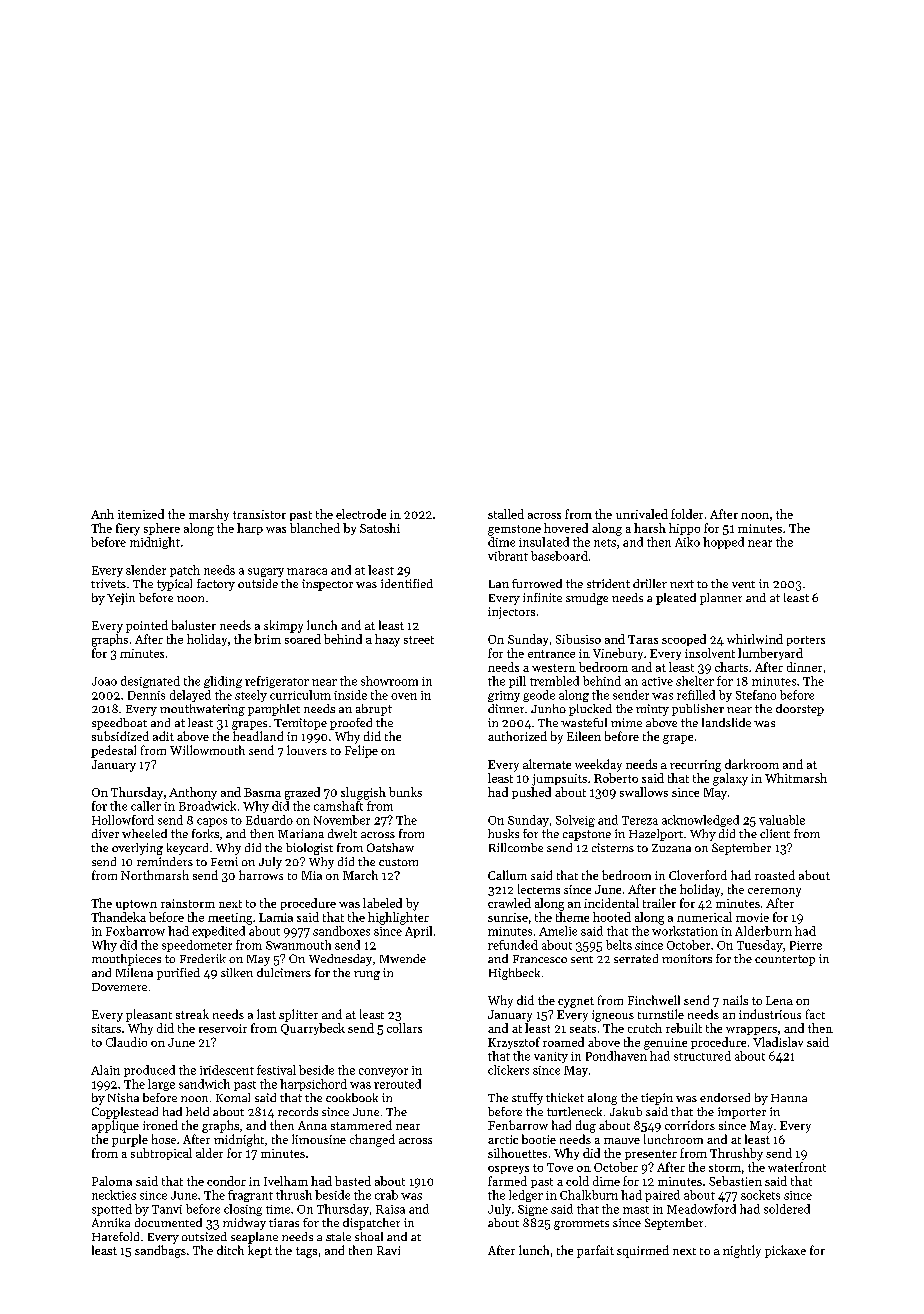 This document has height=1314, width=924. What do you see at coordinates (514, 1043) in the document?
I see `Krzysztof` at bounding box center [514, 1043].
